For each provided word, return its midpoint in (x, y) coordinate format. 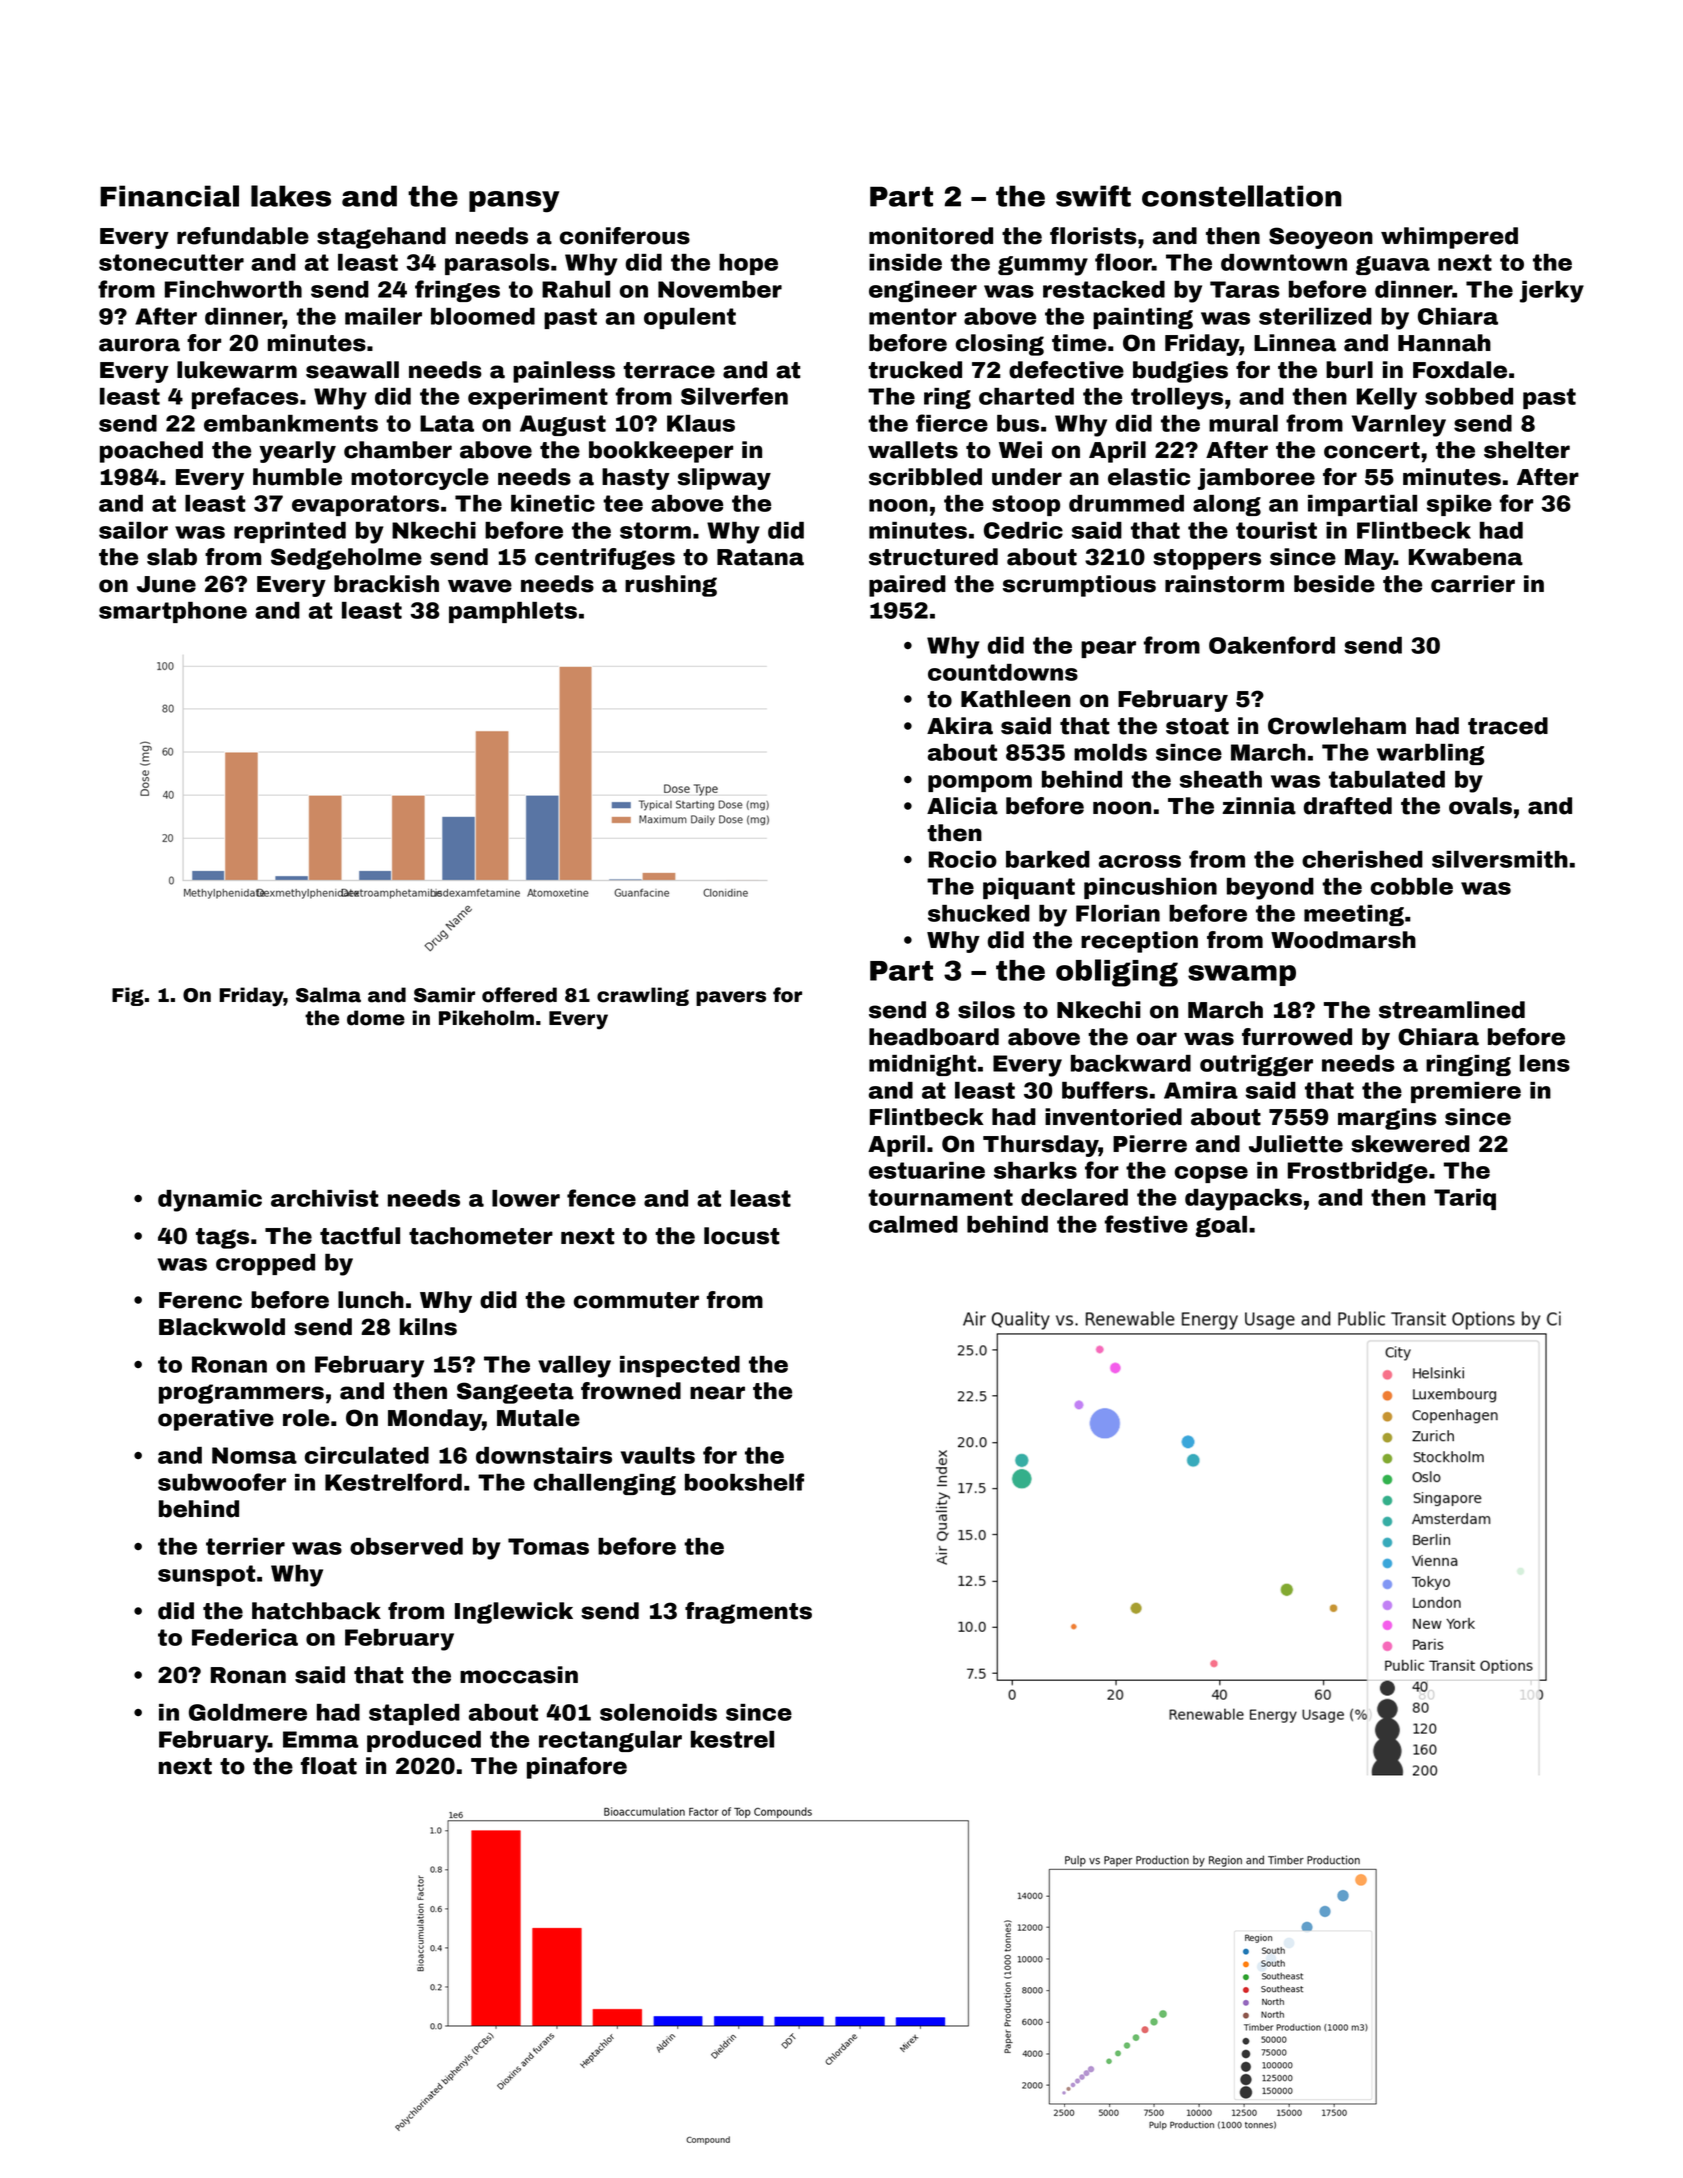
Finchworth (233, 289)
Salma (328, 995)
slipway (724, 479)
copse (1211, 1174)
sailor (133, 530)
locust (742, 1236)
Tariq (1465, 1199)
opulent (690, 318)
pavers (731, 998)
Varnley (1399, 426)
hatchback (316, 1611)
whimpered (1449, 238)
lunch (371, 1300)
